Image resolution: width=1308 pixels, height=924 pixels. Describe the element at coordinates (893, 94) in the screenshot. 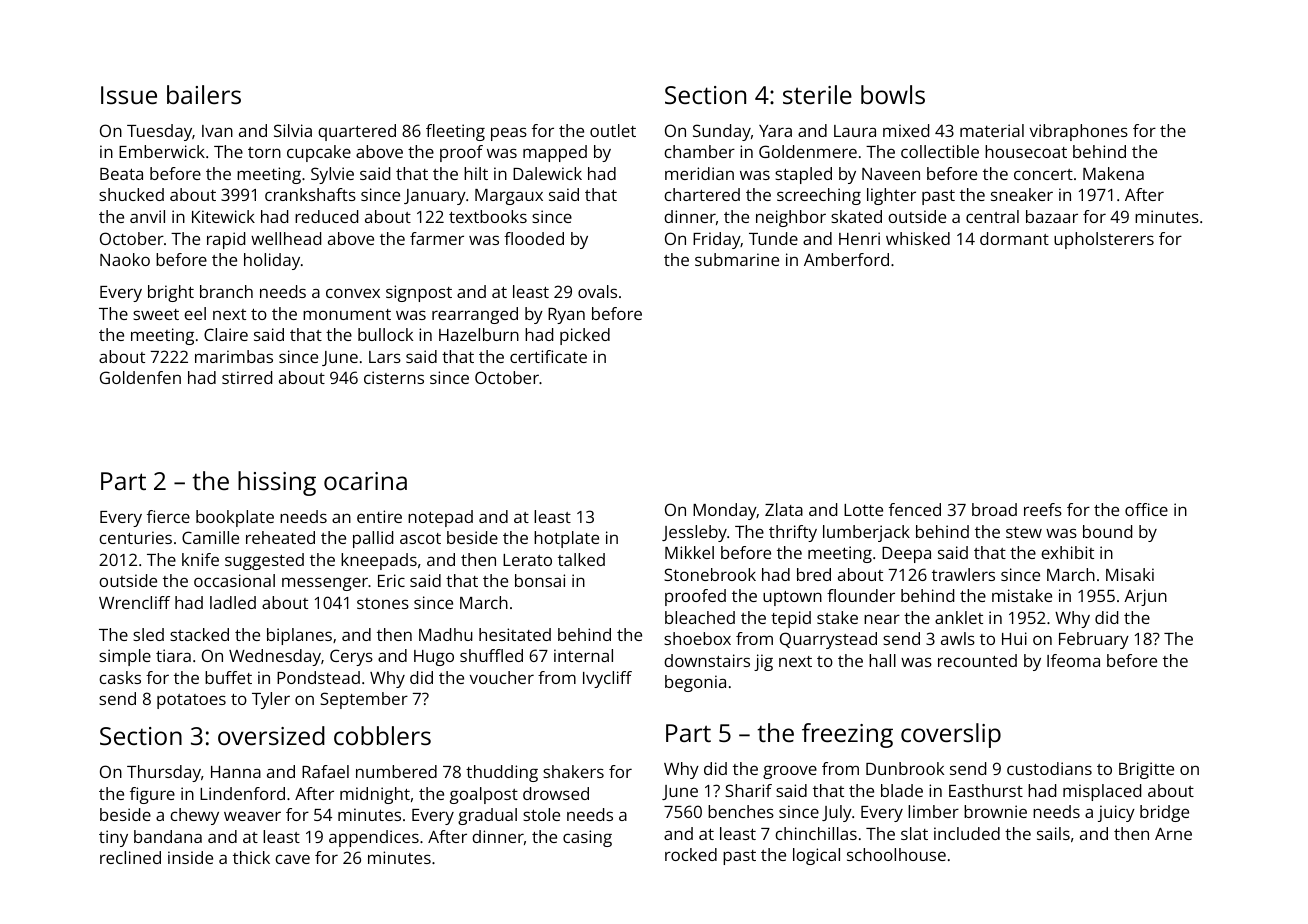

I see `bowls` at that location.
